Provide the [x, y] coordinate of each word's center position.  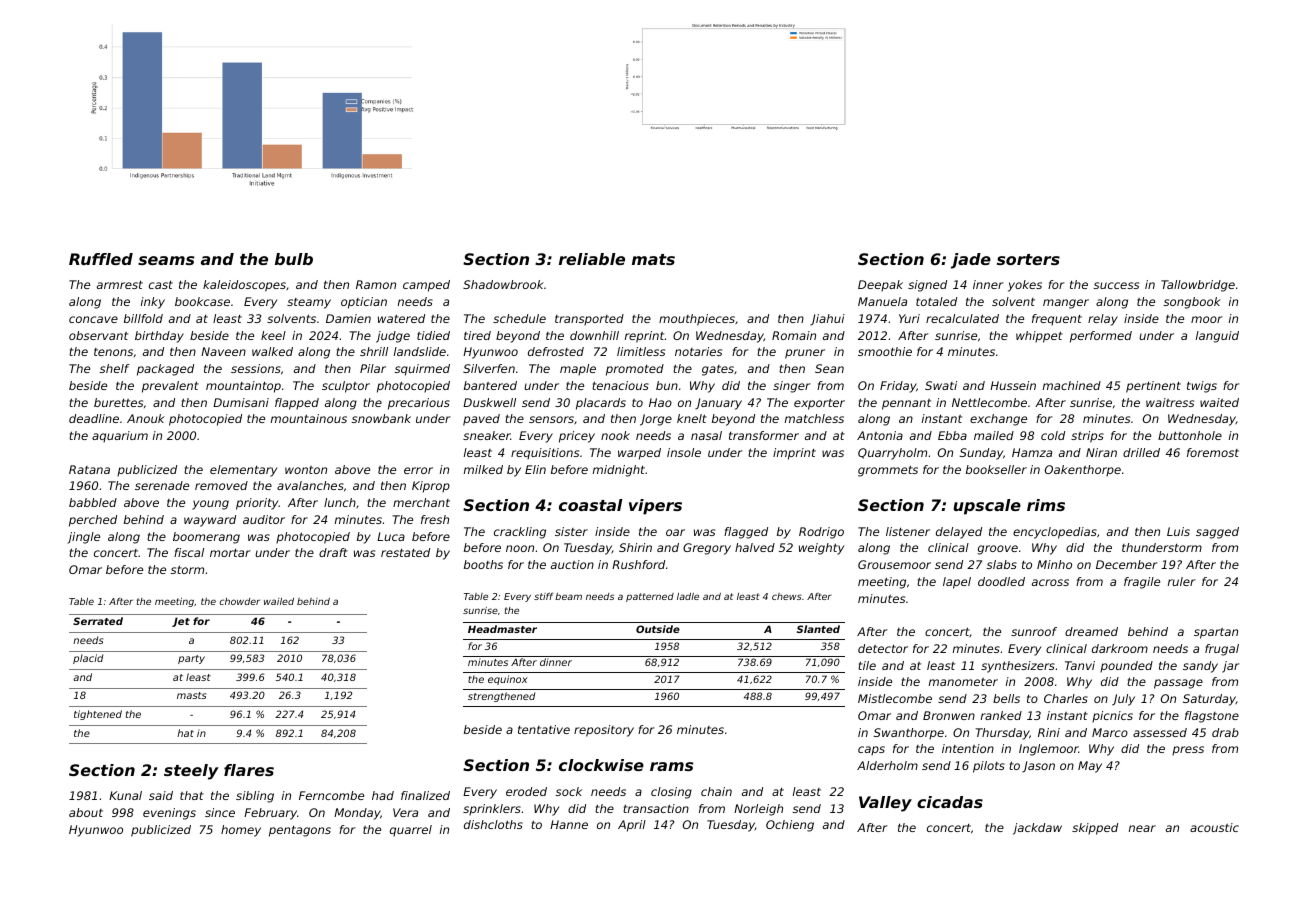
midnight [619, 471]
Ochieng [790, 826]
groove [998, 550]
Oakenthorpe [1083, 471]
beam [568, 596]
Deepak [880, 286]
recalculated [962, 318]
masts [191, 695]
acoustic [1214, 827]
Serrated [98, 621]
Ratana [89, 469]
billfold [143, 318]
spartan [1216, 633]
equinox [508, 680]
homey [241, 831]
